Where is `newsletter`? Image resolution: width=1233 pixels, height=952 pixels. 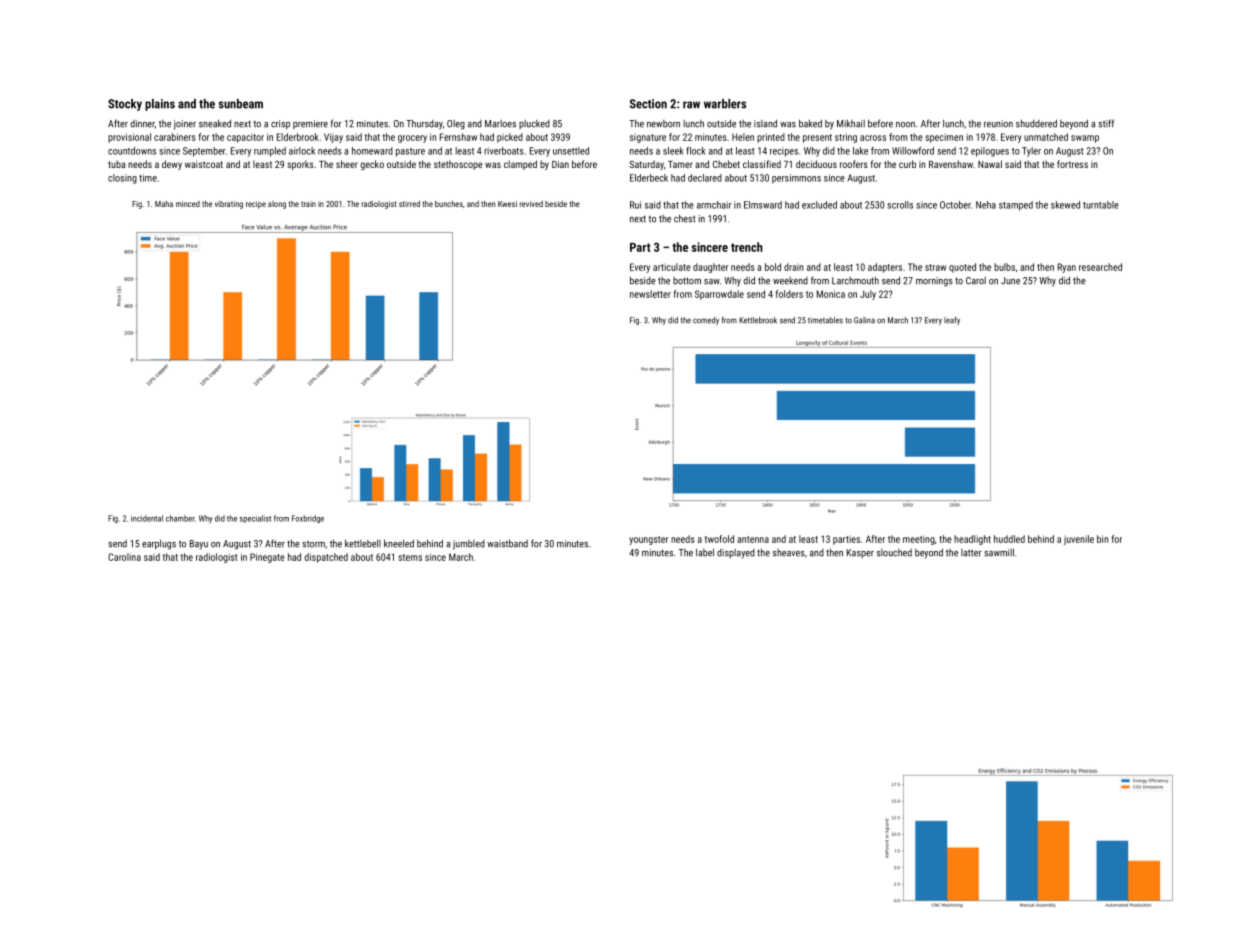
newsletter is located at coordinates (650, 294).
